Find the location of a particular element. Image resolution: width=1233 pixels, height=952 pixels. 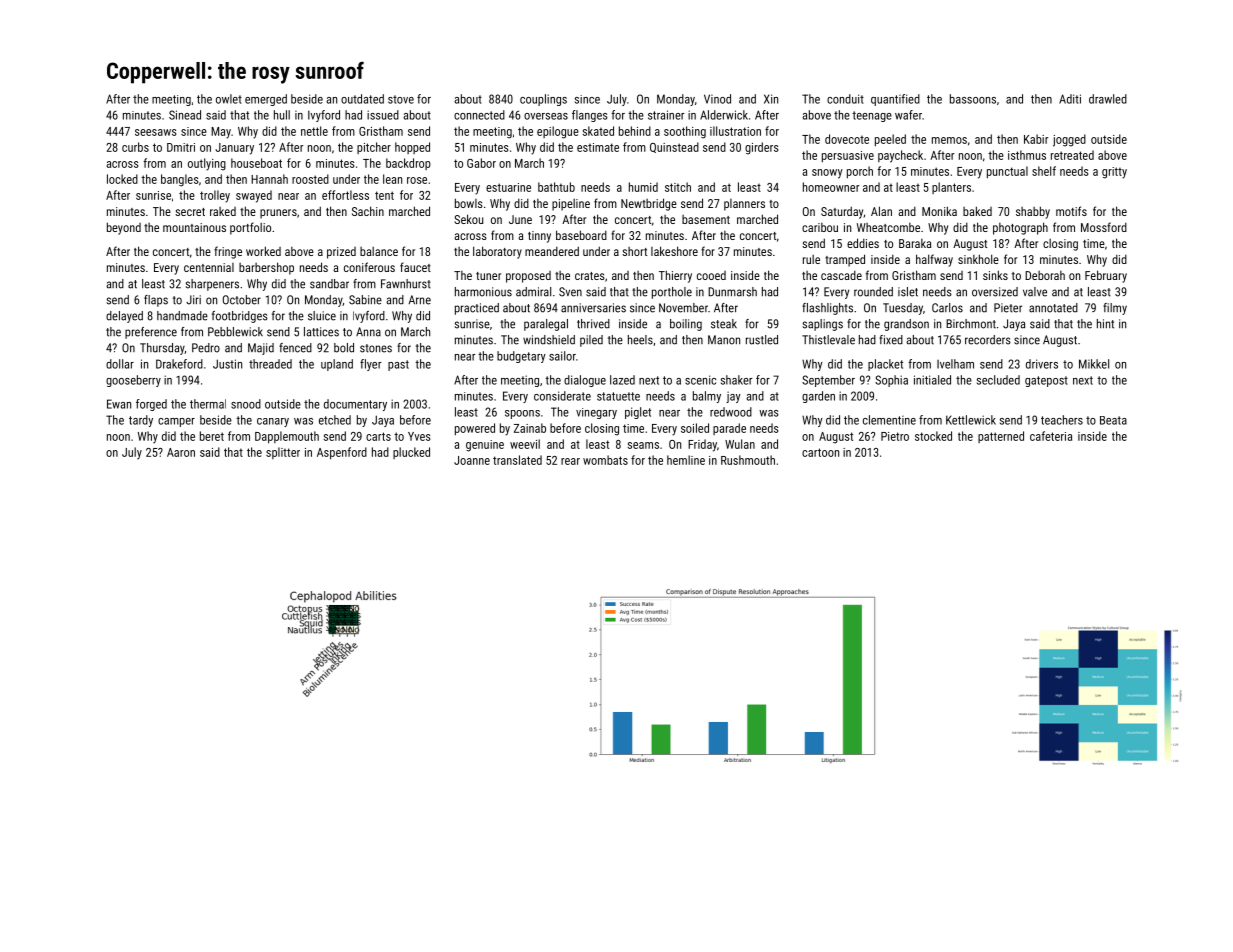

splitter is located at coordinates (283, 453).
